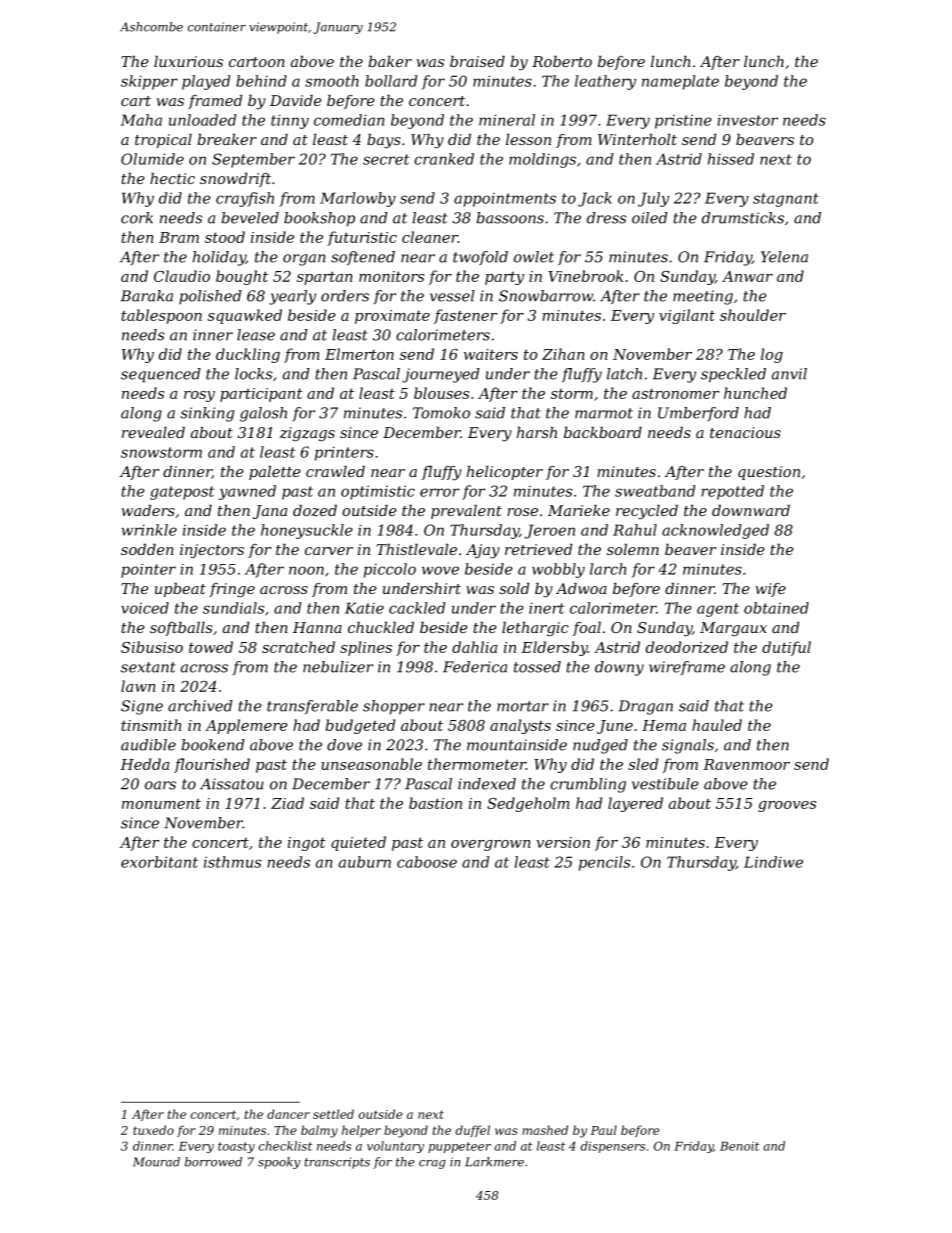 The height and width of the page is (1233, 952). What do you see at coordinates (604, 863) in the page?
I see `pencils` at bounding box center [604, 863].
